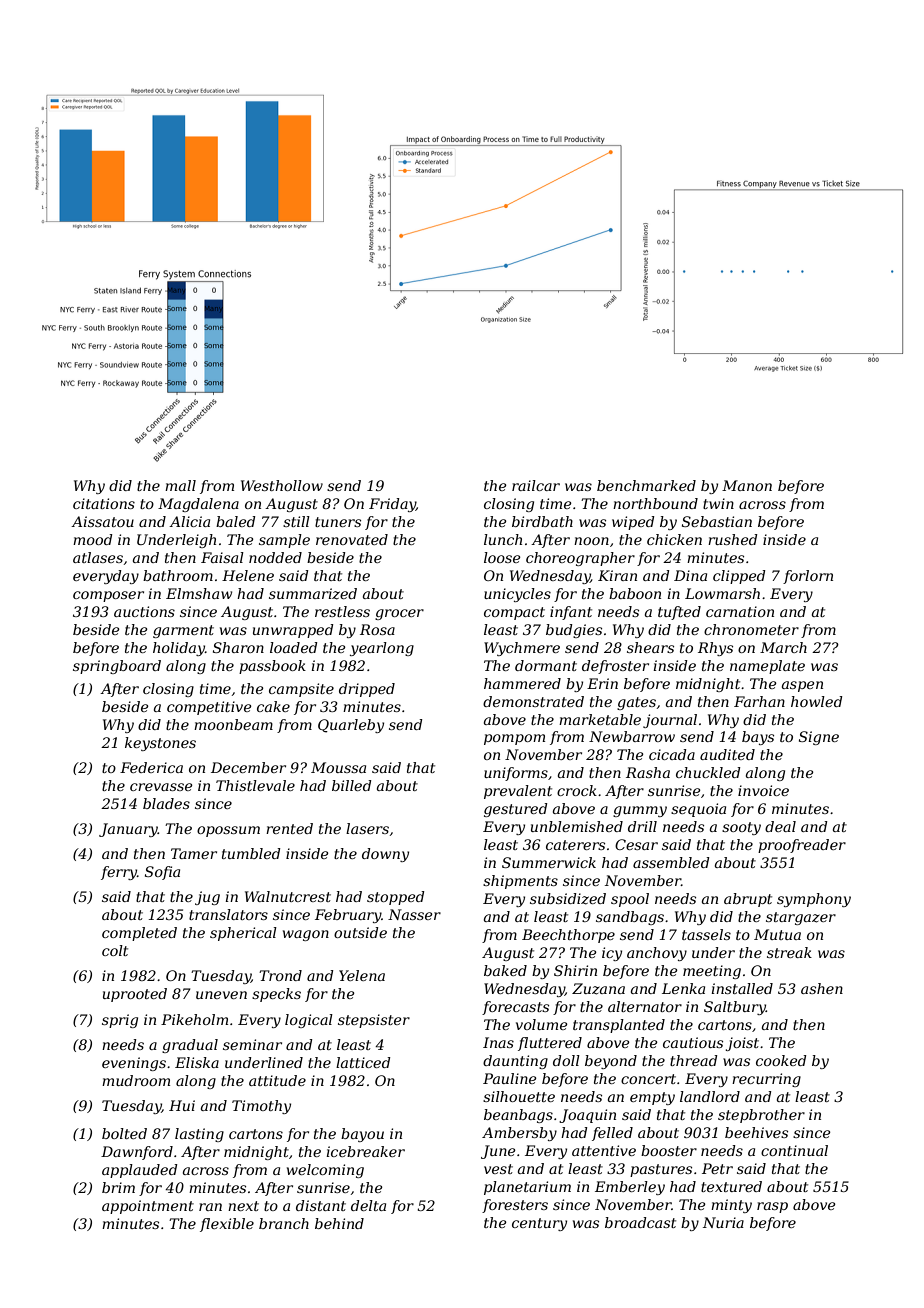 This image has width=924, height=1308. Describe the element at coordinates (118, 1187) in the image. I see `brim` at that location.
